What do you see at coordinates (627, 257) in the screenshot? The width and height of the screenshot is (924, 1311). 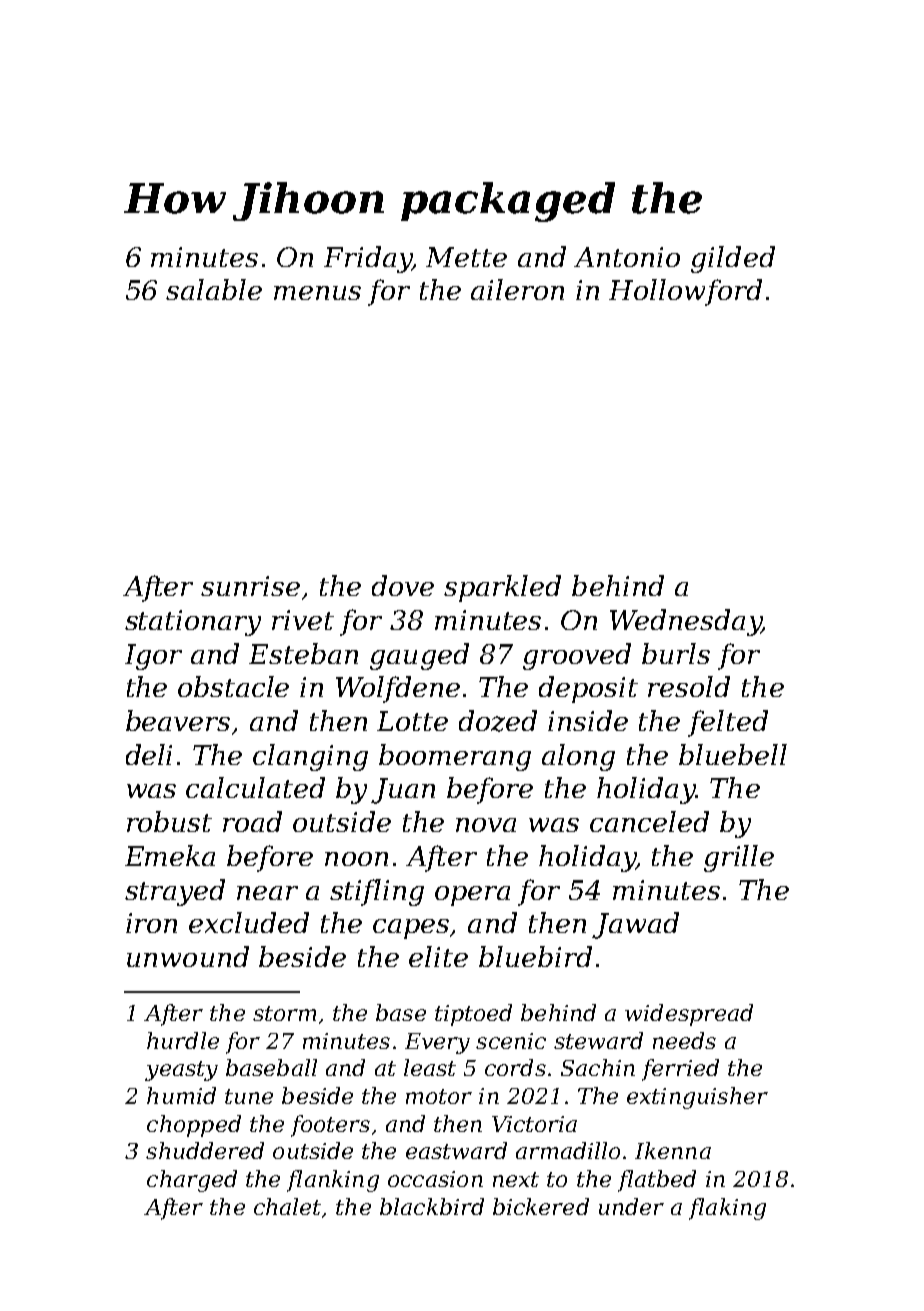 I see `Antonio` at bounding box center [627, 257].
